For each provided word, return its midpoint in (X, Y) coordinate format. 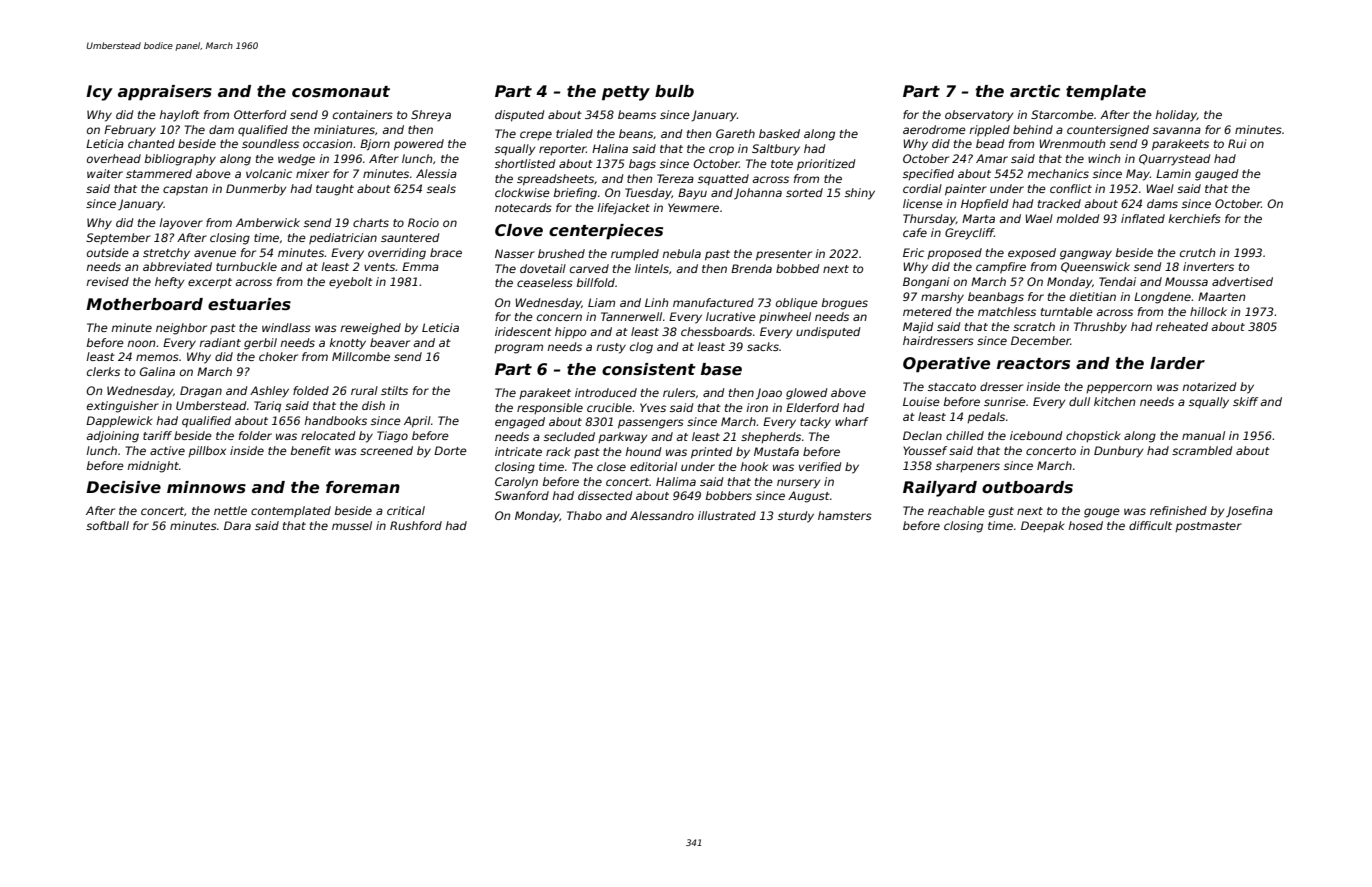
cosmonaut (341, 92)
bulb (674, 91)
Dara (237, 525)
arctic (1035, 91)
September (118, 238)
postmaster (1208, 527)
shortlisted (525, 163)
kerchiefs (1194, 218)
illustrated (727, 515)
